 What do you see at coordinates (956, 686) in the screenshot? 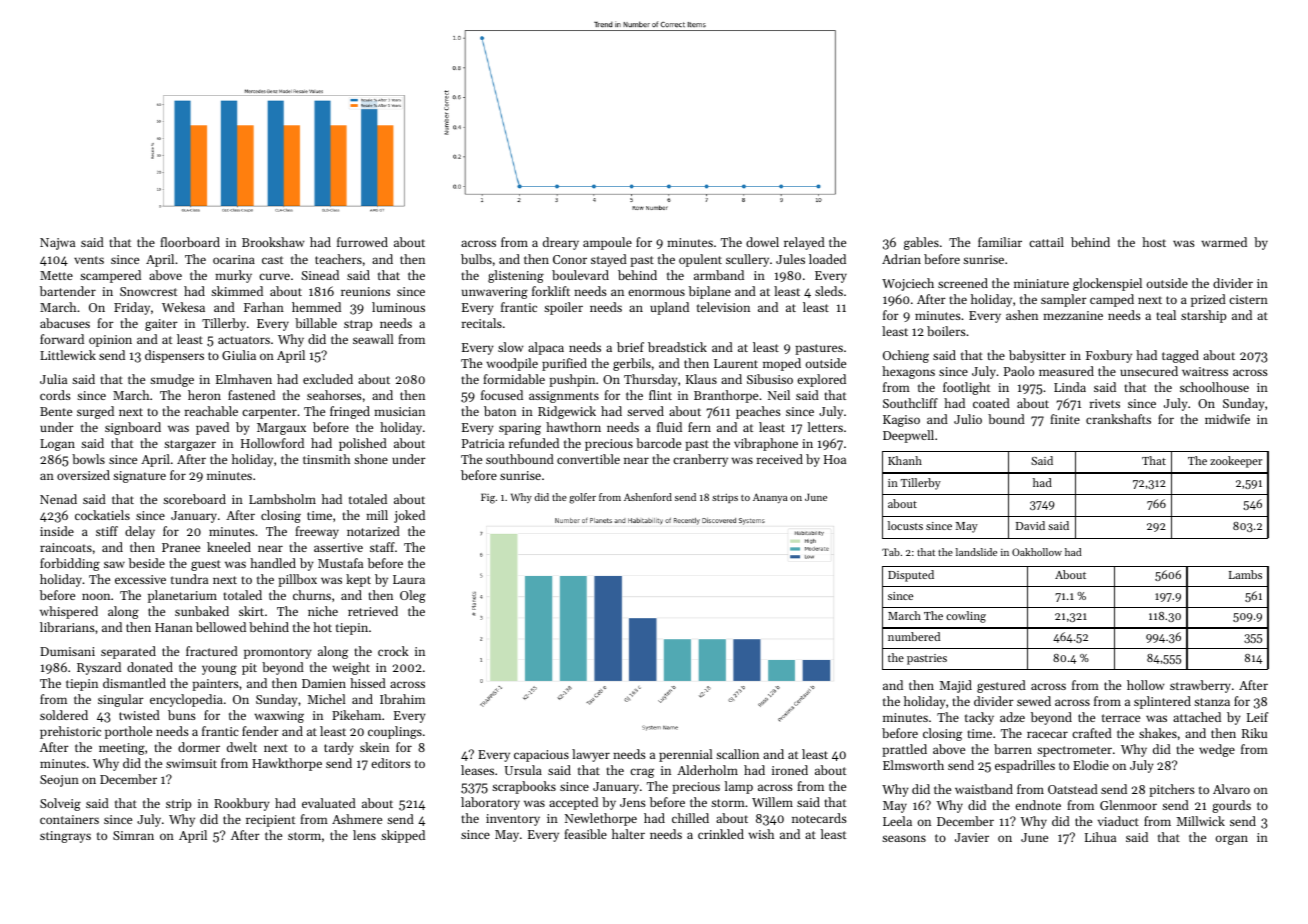
I see `Majid` at bounding box center [956, 686].
